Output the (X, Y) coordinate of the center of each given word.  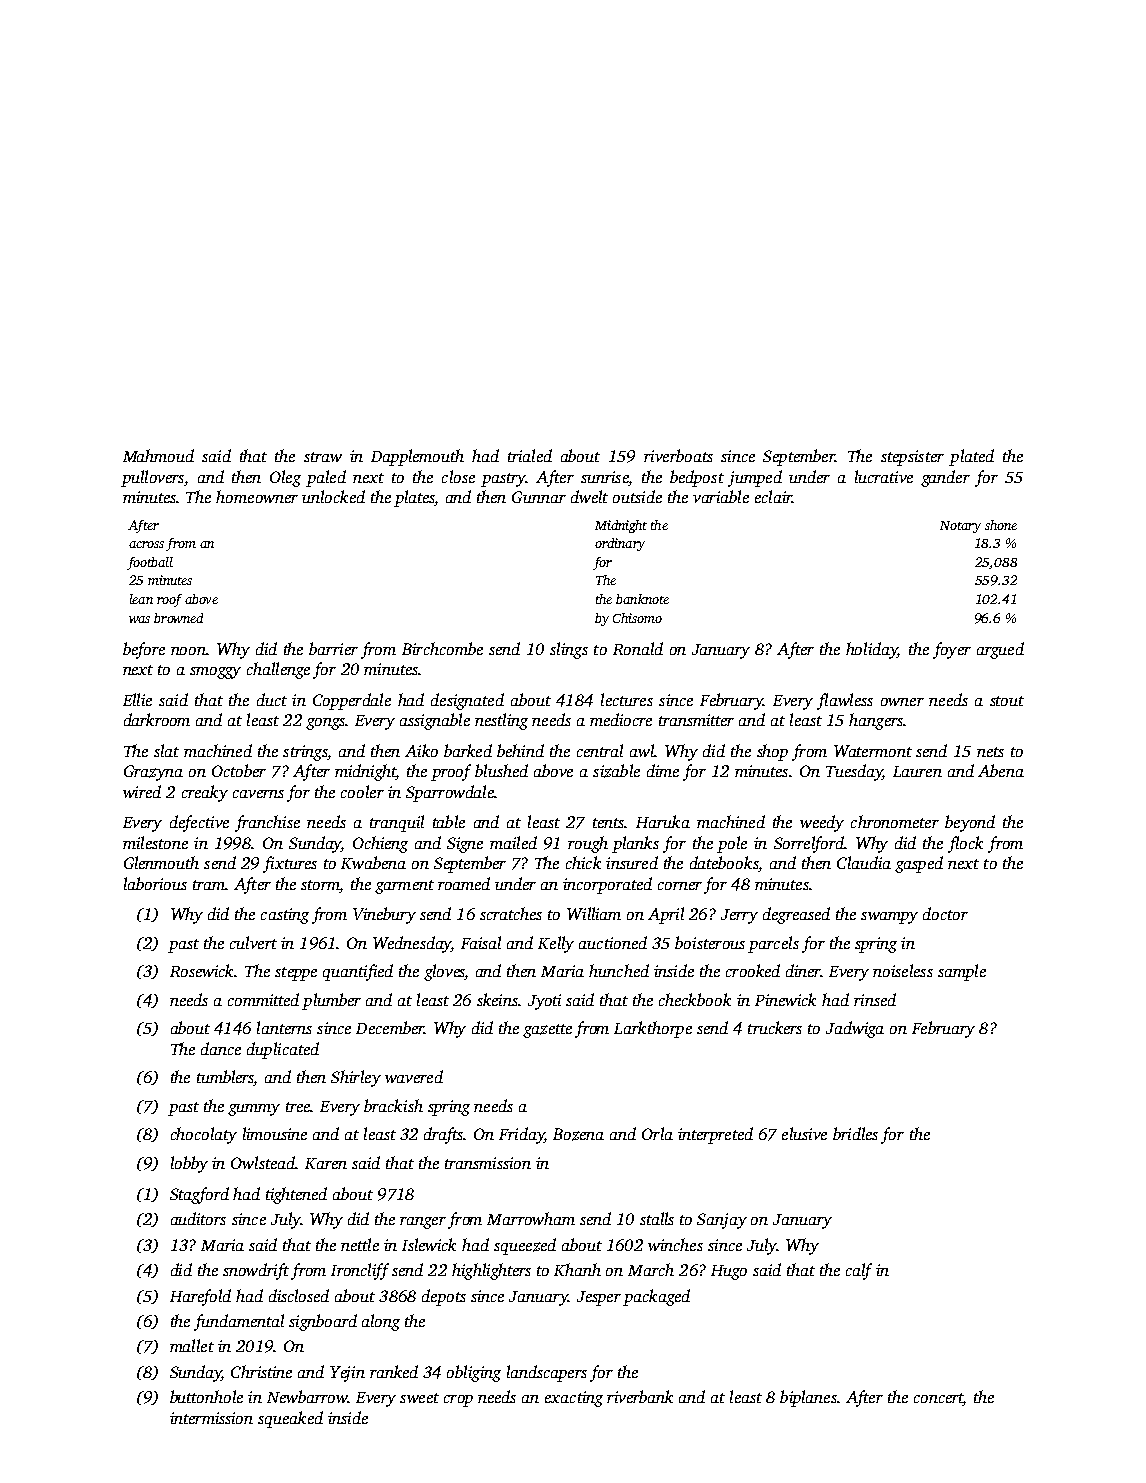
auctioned (613, 942)
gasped (919, 864)
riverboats (678, 455)
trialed (530, 455)
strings (305, 753)
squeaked (290, 1419)
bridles (855, 1133)
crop (458, 1401)
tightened (296, 1195)
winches (675, 1244)
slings (569, 650)
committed (263, 999)
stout (1007, 701)
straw (323, 457)
